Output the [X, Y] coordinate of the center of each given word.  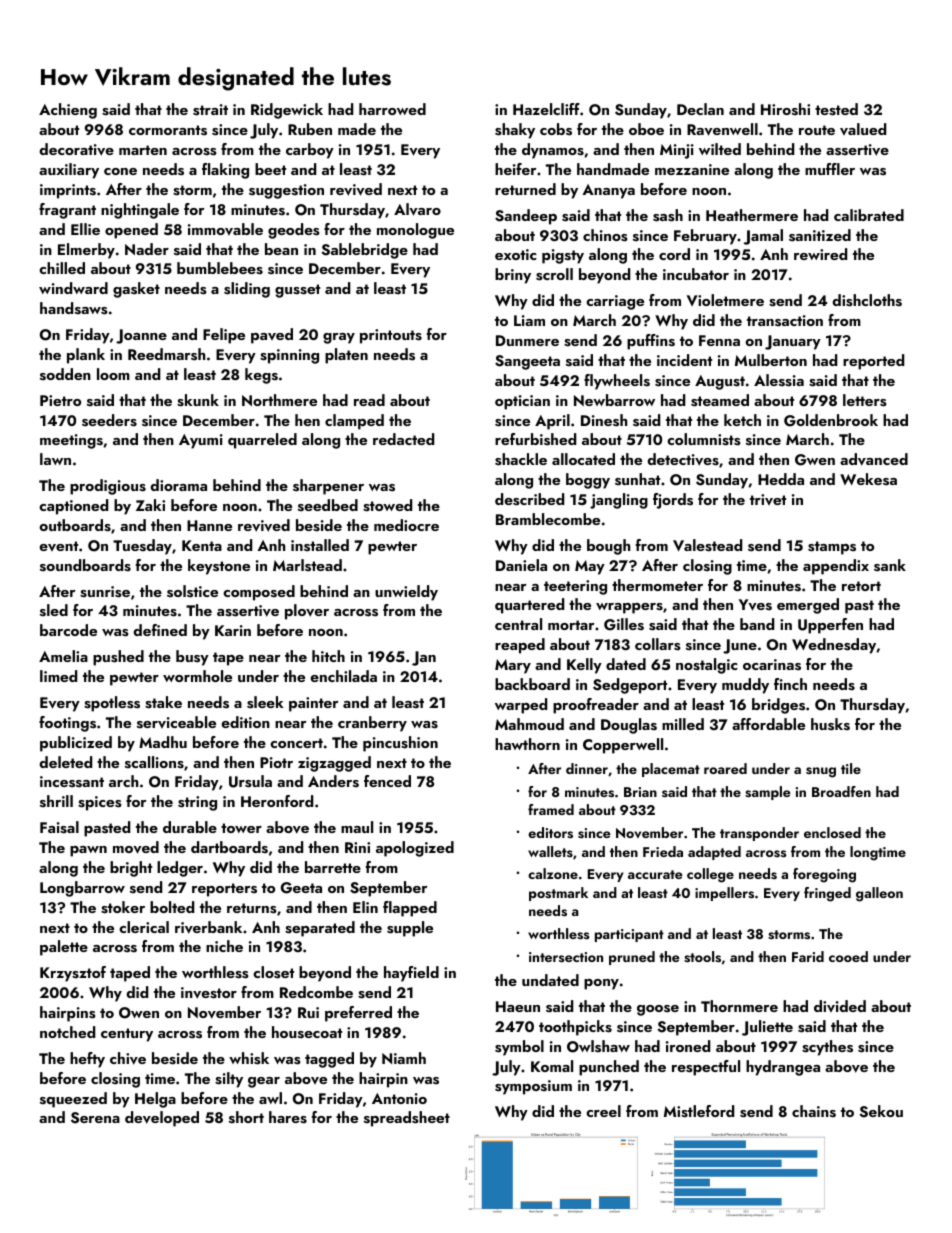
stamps [832, 548]
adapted [714, 853]
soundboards [85, 565]
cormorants [168, 130]
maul [357, 827]
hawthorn [527, 744]
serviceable [176, 722]
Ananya [608, 191]
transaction [785, 321]
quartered [529, 606]
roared [725, 768]
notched [67, 1032]
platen [346, 356]
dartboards [229, 847]
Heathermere [752, 215]
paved [272, 336]
